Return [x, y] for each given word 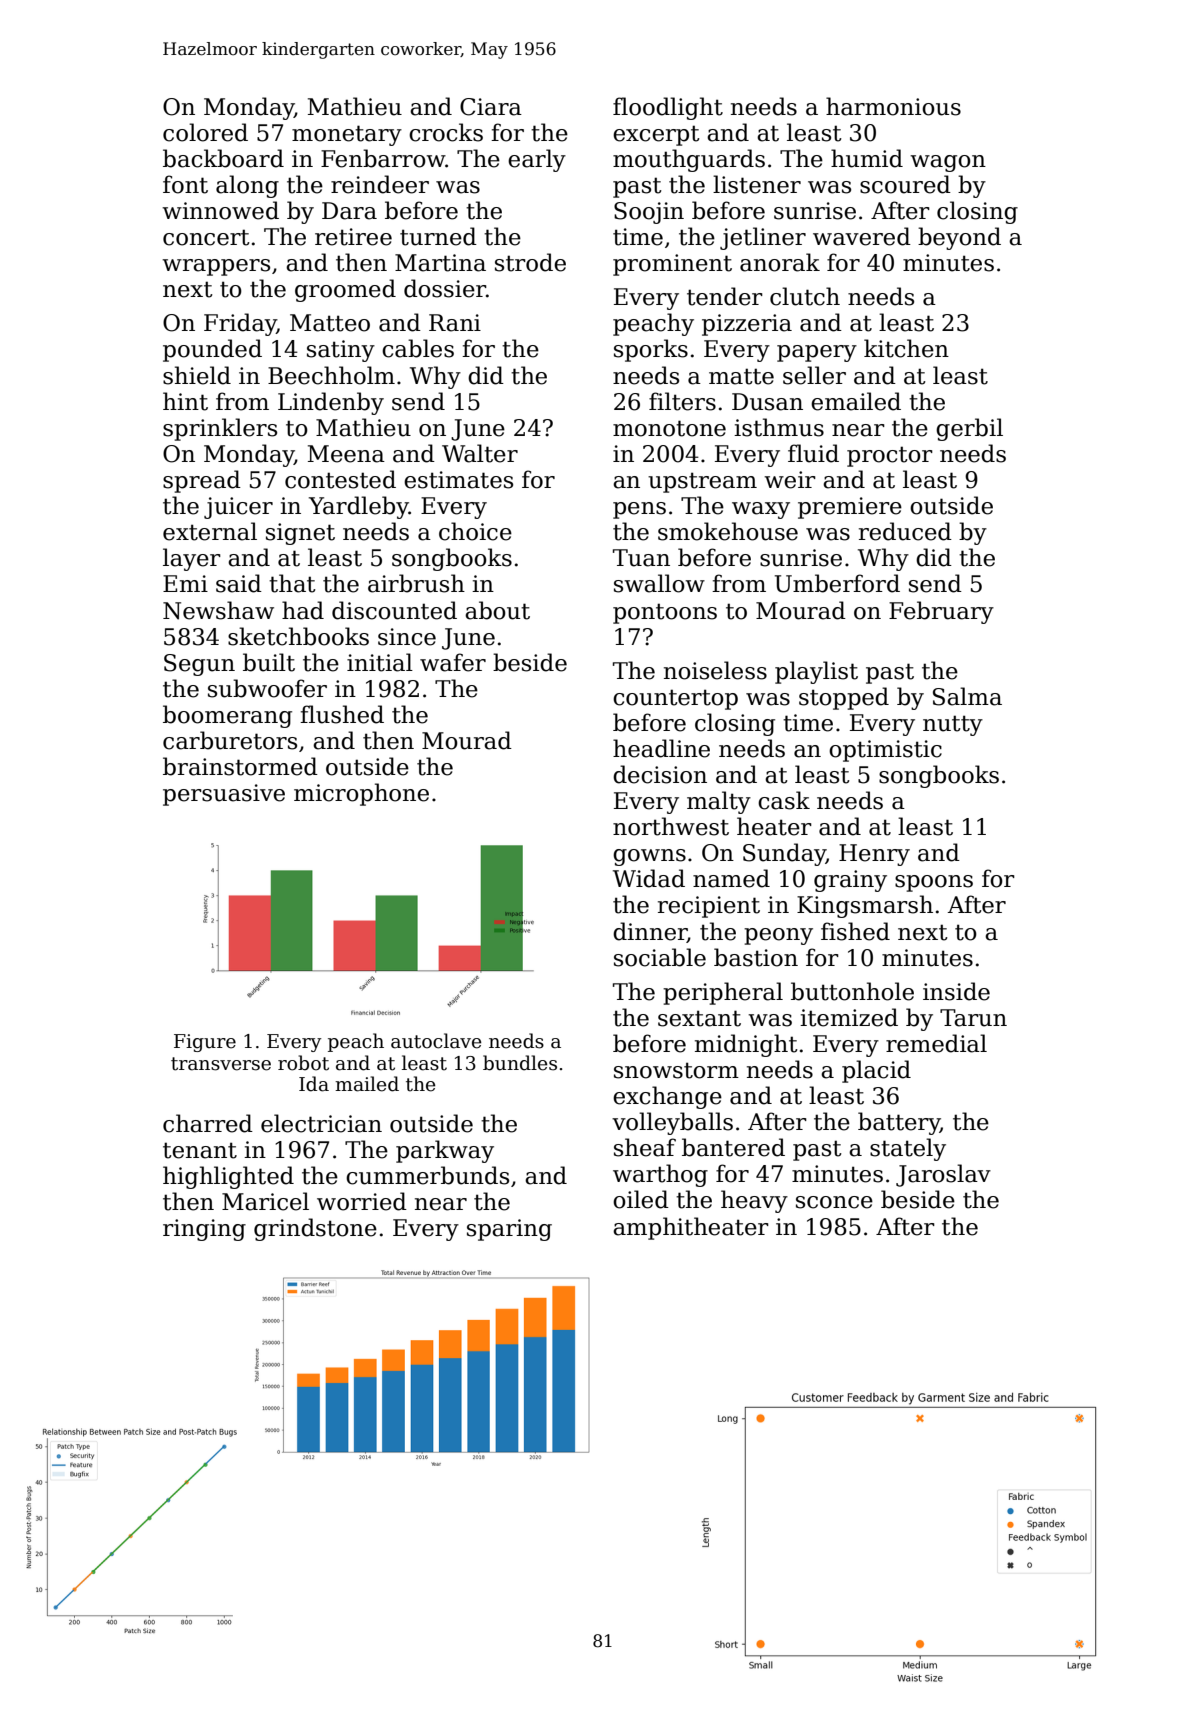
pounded [212, 350]
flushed [342, 714]
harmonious [893, 106]
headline [661, 748]
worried [362, 1201]
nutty [953, 725]
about [497, 610]
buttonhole [852, 991]
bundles [520, 1063]
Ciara [491, 107]
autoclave [436, 1041]
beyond [959, 238]
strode [530, 262]
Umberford [837, 583]
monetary [347, 135]
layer [192, 559]
